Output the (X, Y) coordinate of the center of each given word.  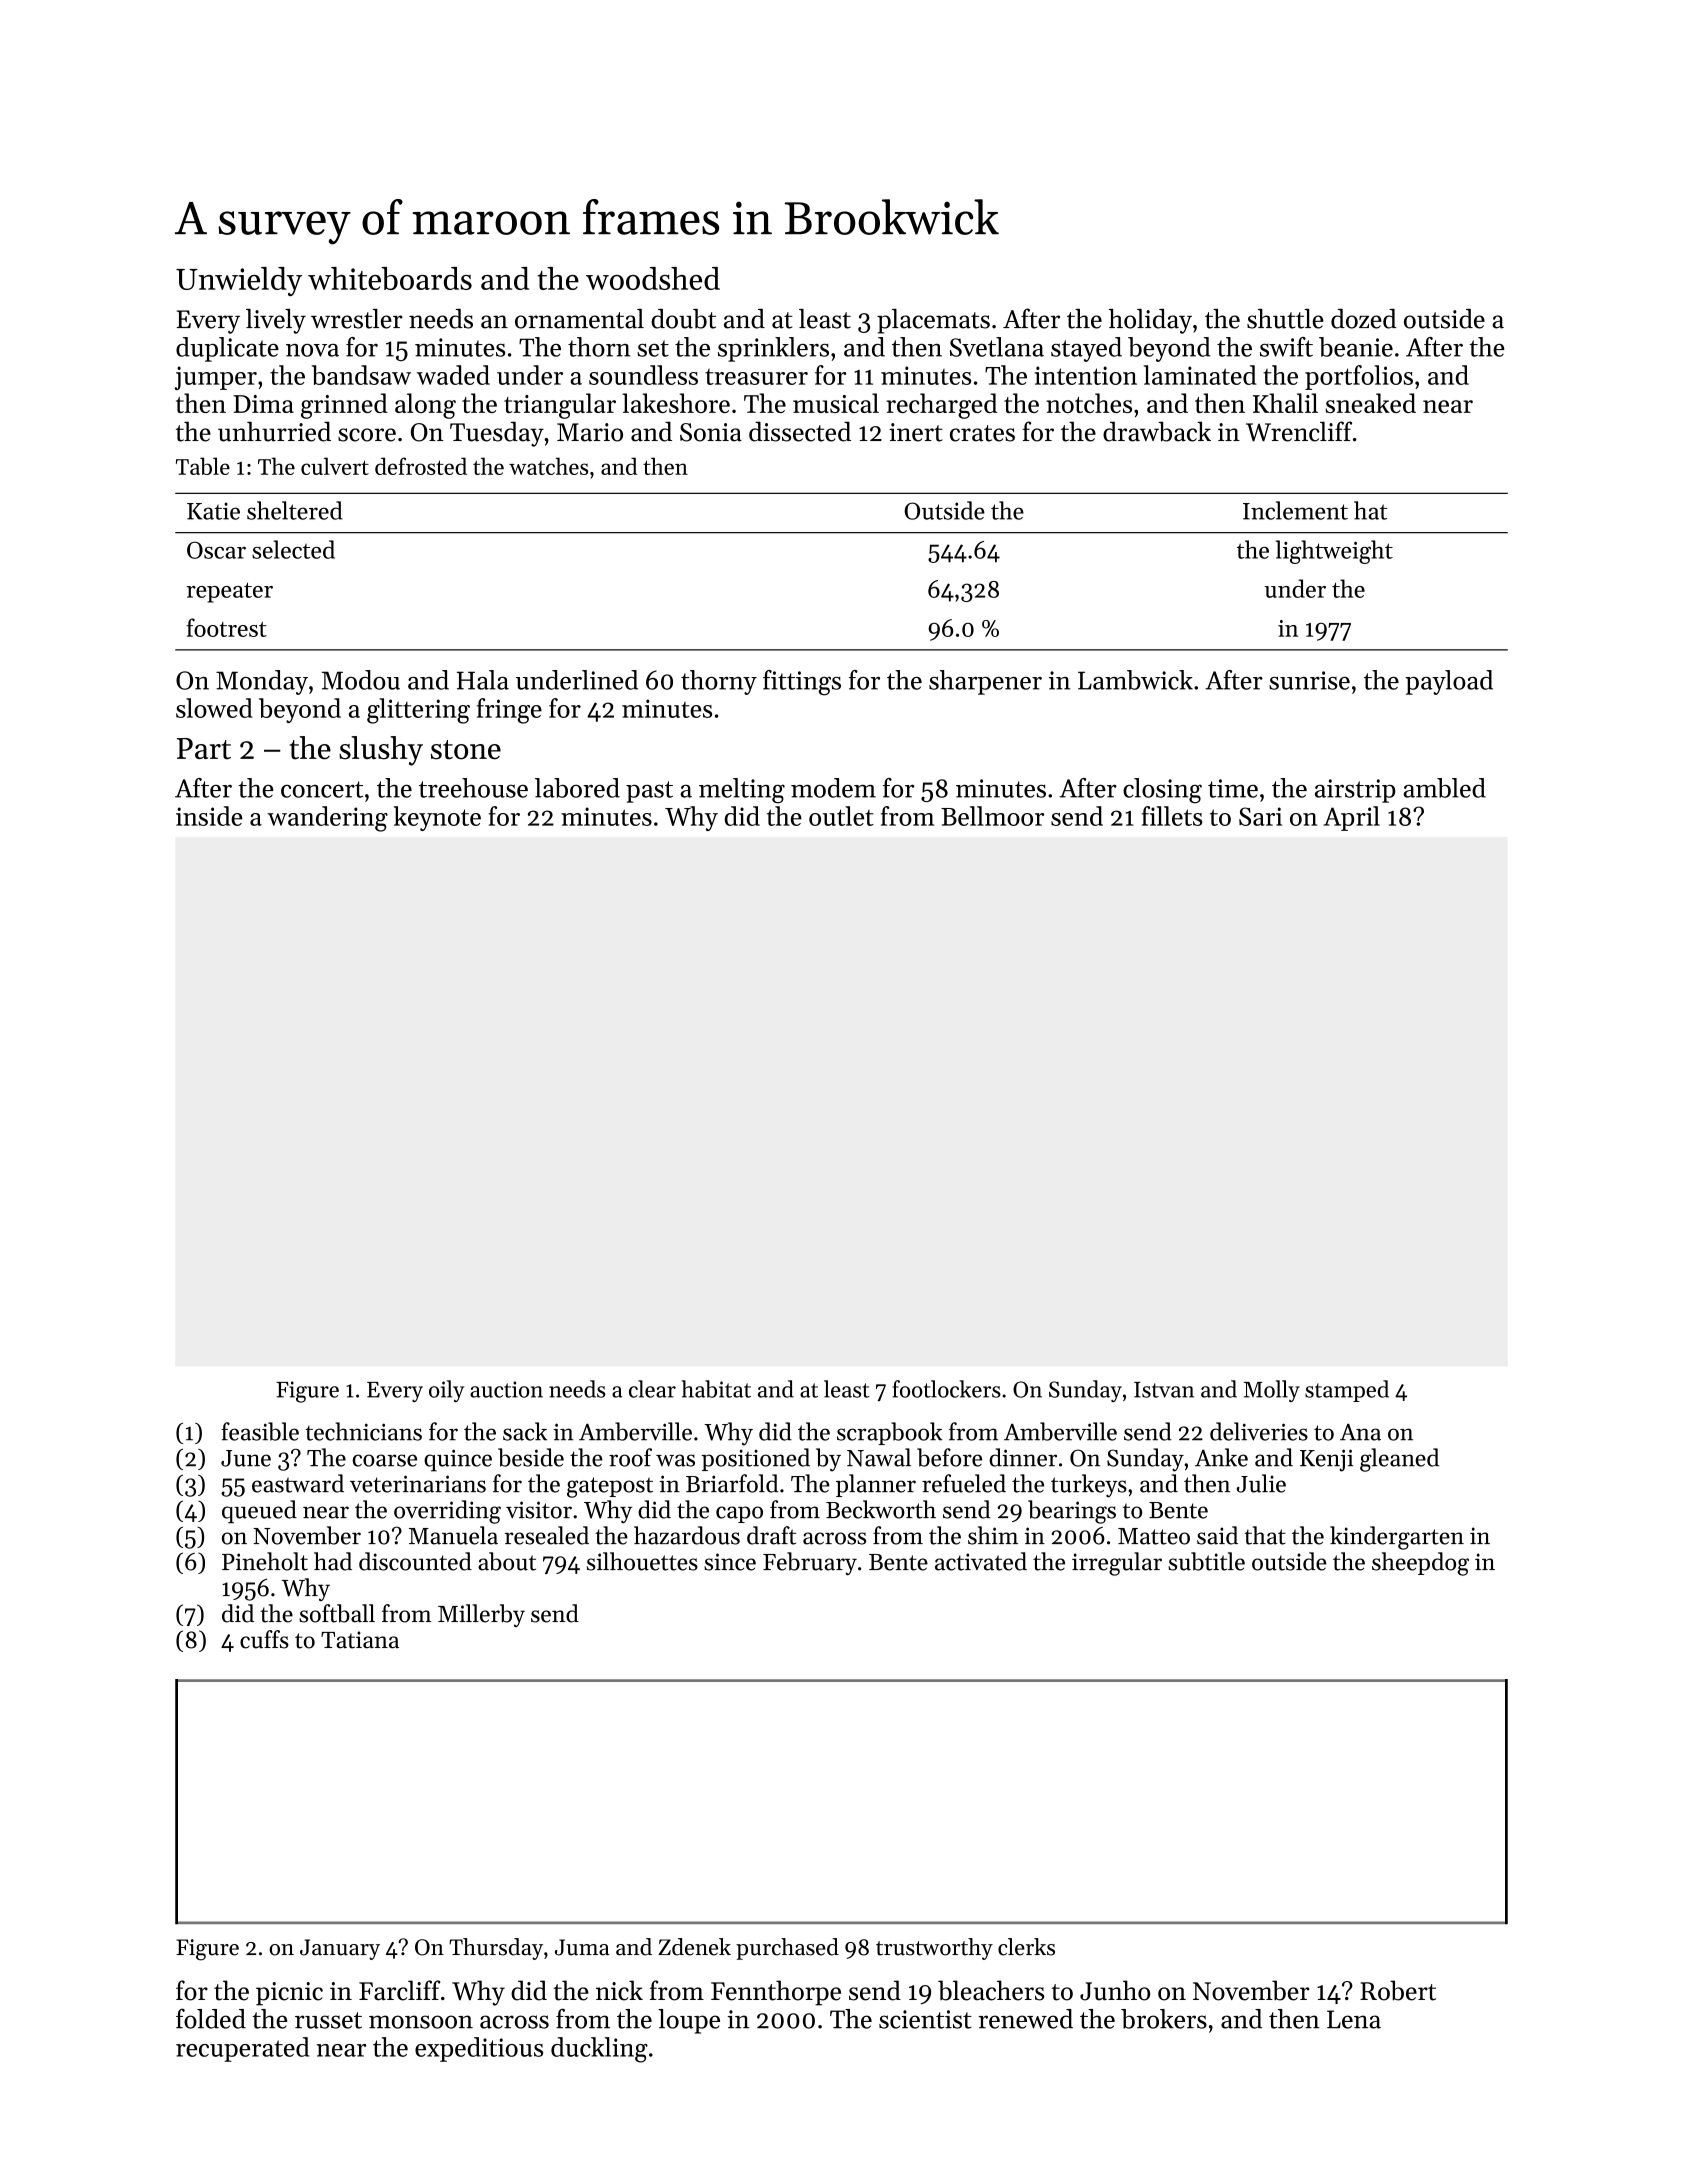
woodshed (653, 278)
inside (209, 816)
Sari (1260, 816)
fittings (802, 683)
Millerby (481, 1615)
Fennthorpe (776, 1993)
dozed (1364, 319)
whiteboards (390, 278)
